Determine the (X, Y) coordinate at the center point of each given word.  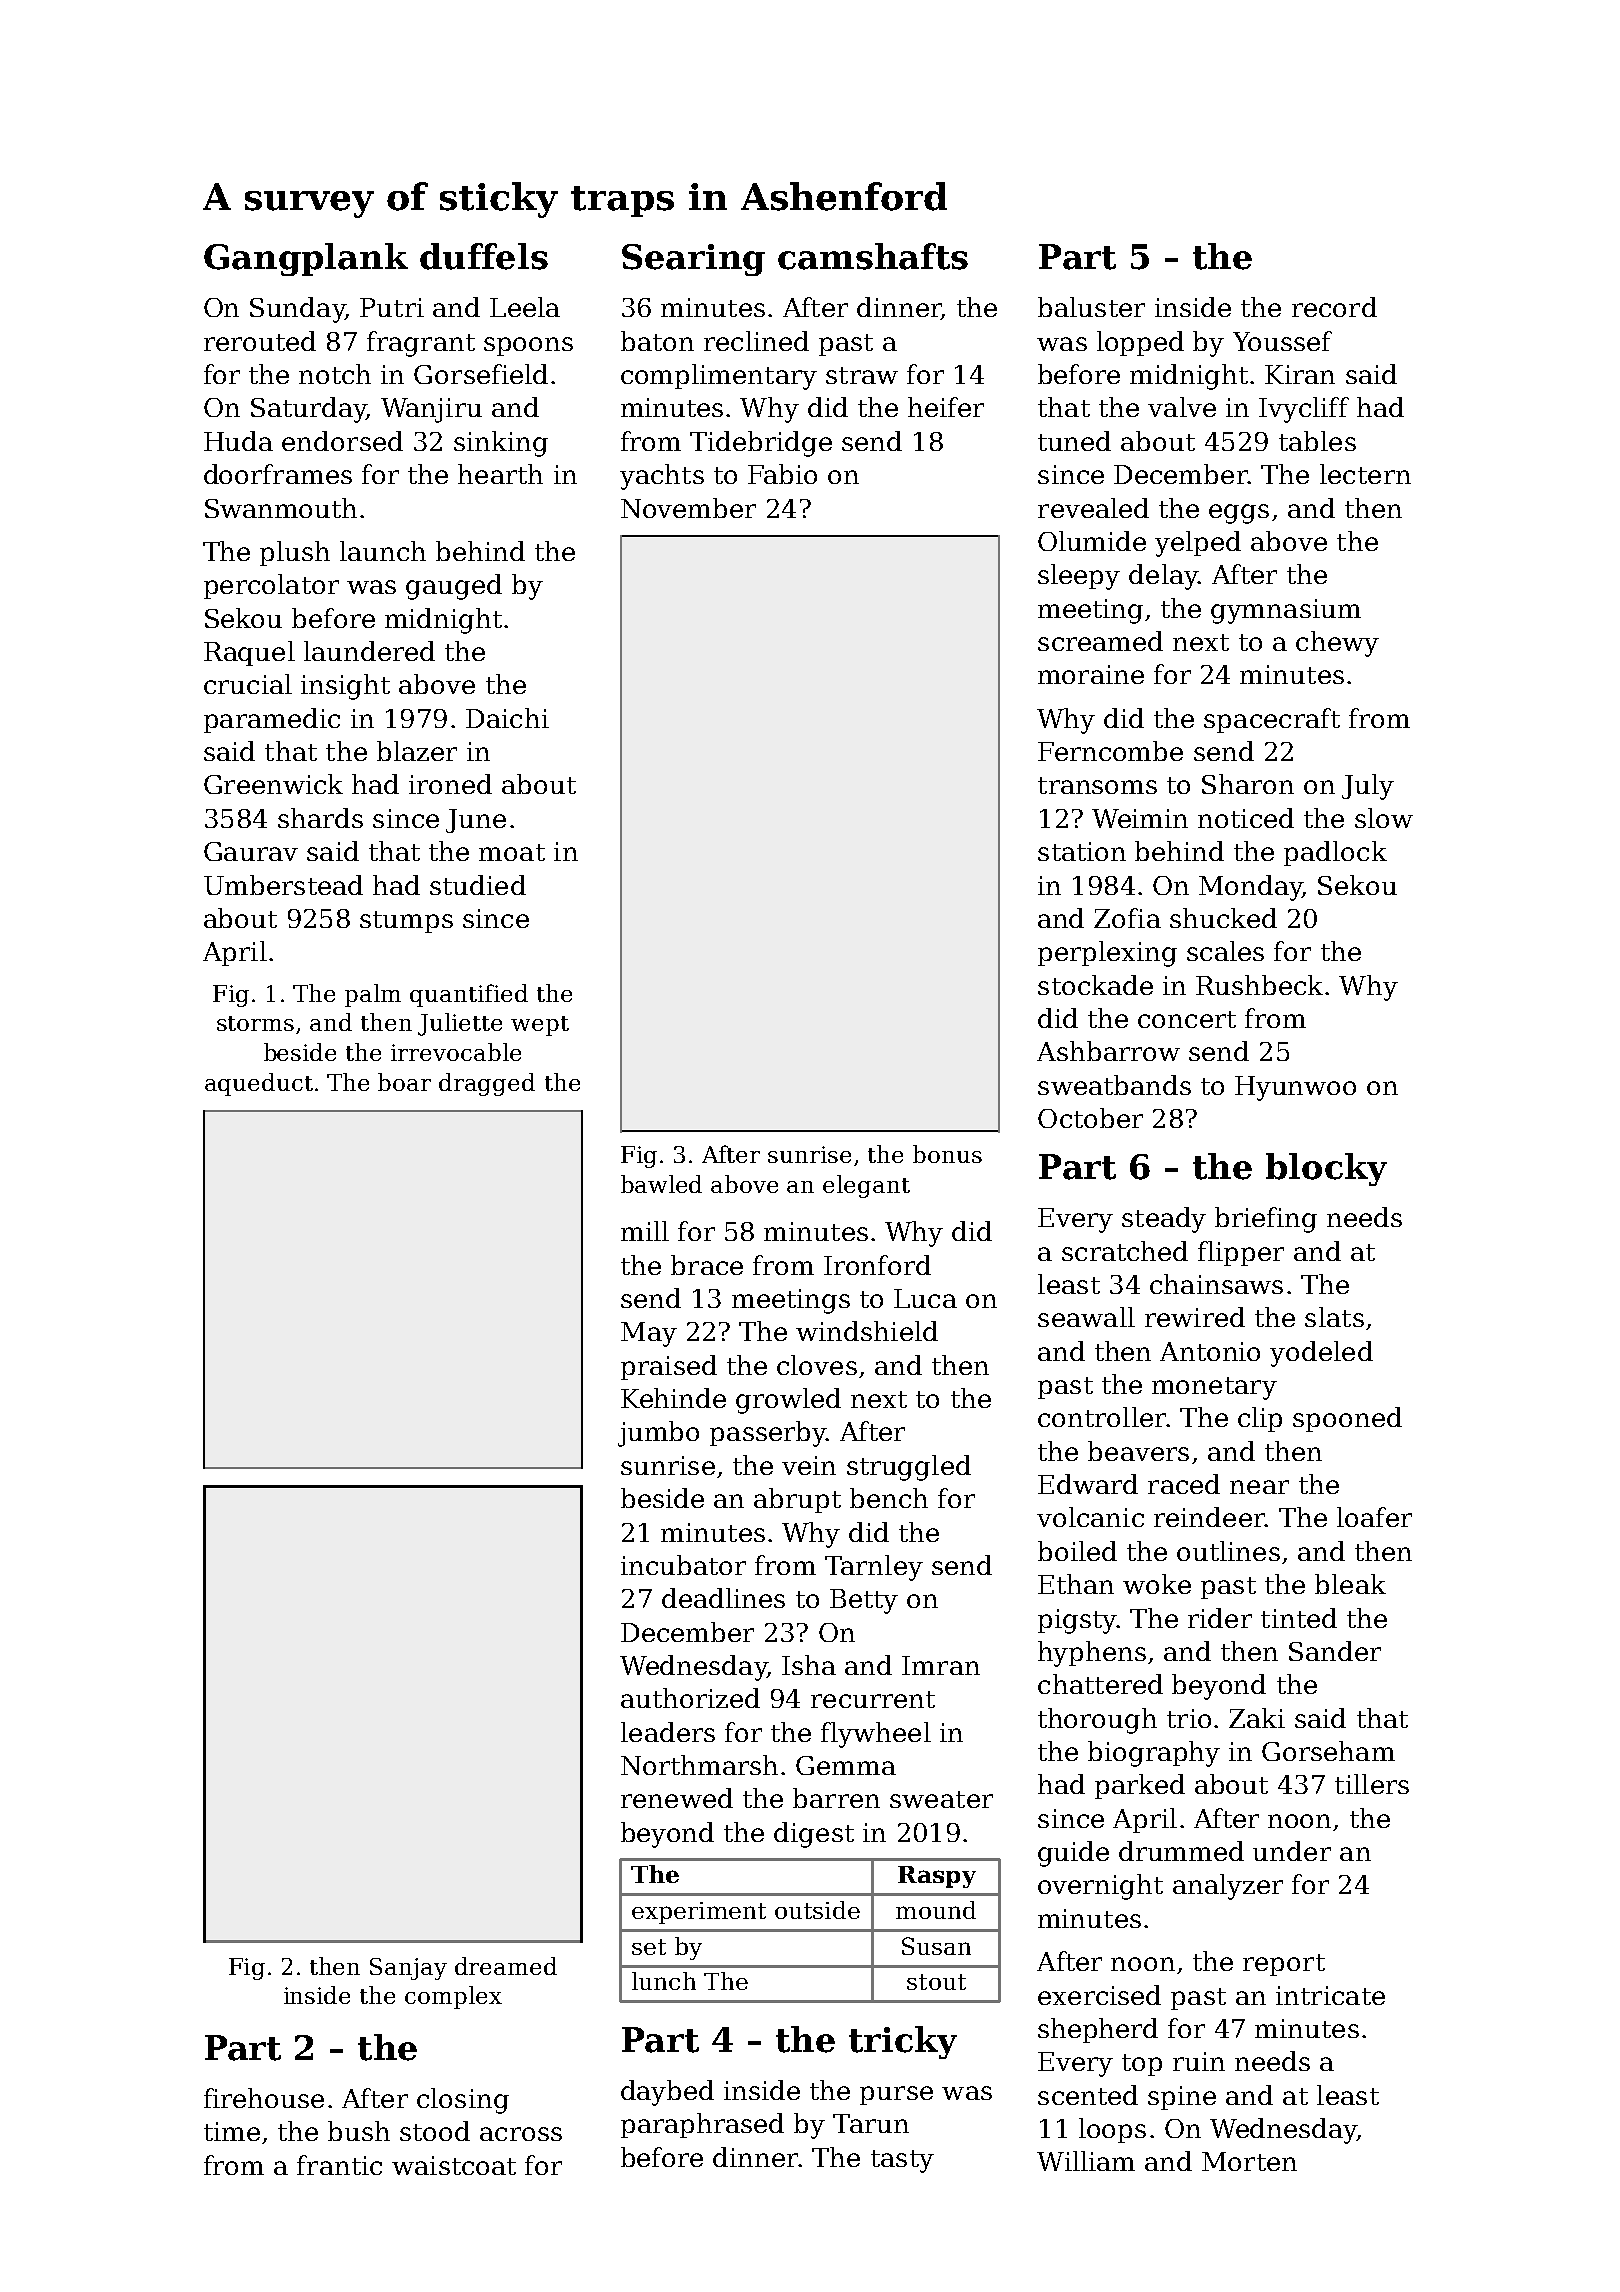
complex (453, 1997)
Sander (1335, 1651)
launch (383, 551)
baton (657, 341)
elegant (866, 1186)
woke (1157, 1584)
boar (404, 1082)
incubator (683, 1565)
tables (1317, 441)
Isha (809, 1665)
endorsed (342, 441)
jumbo (658, 1434)
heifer (946, 407)
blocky (1326, 1169)
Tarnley (874, 1568)
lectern (1365, 474)
